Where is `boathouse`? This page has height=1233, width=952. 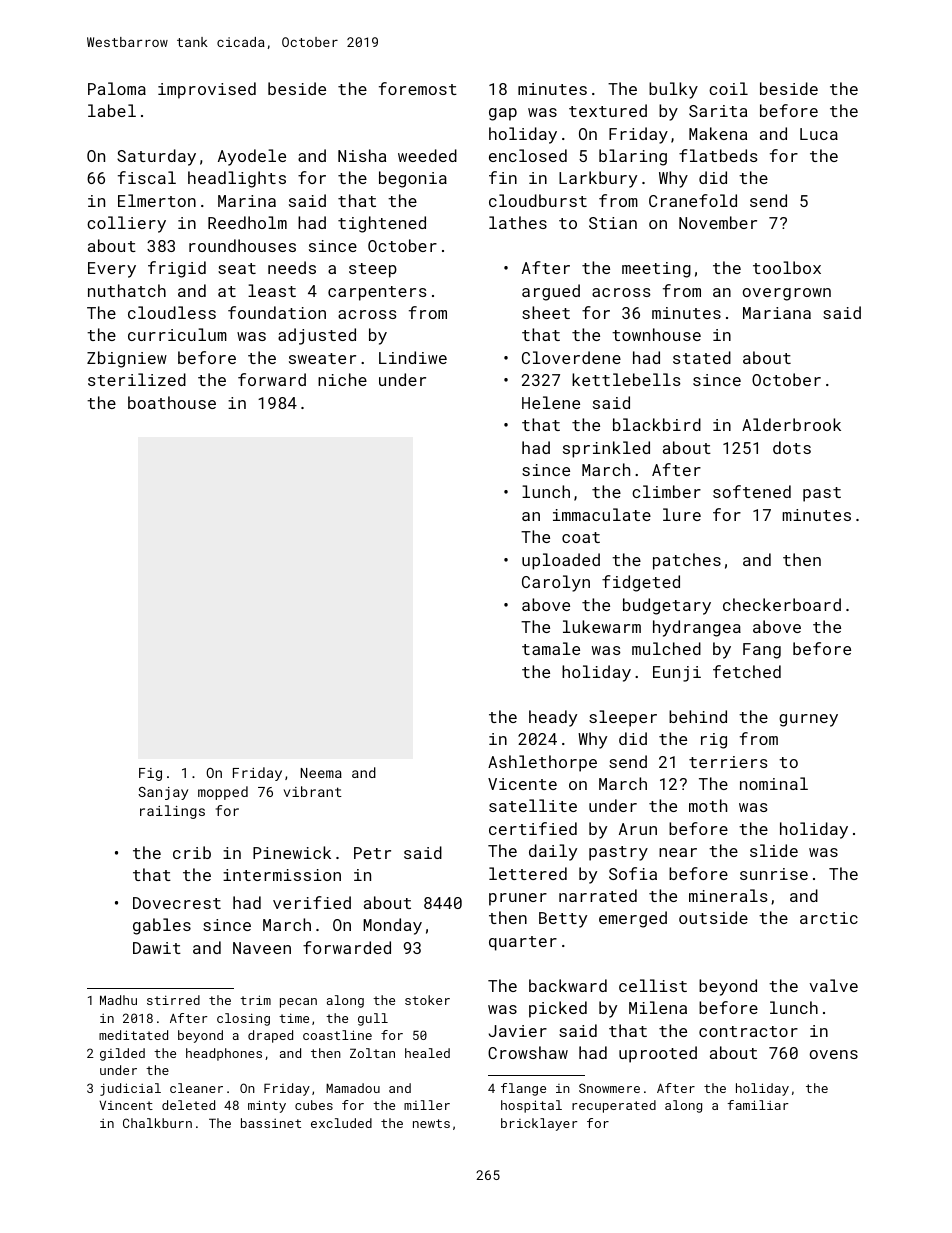 boathouse is located at coordinates (172, 402).
